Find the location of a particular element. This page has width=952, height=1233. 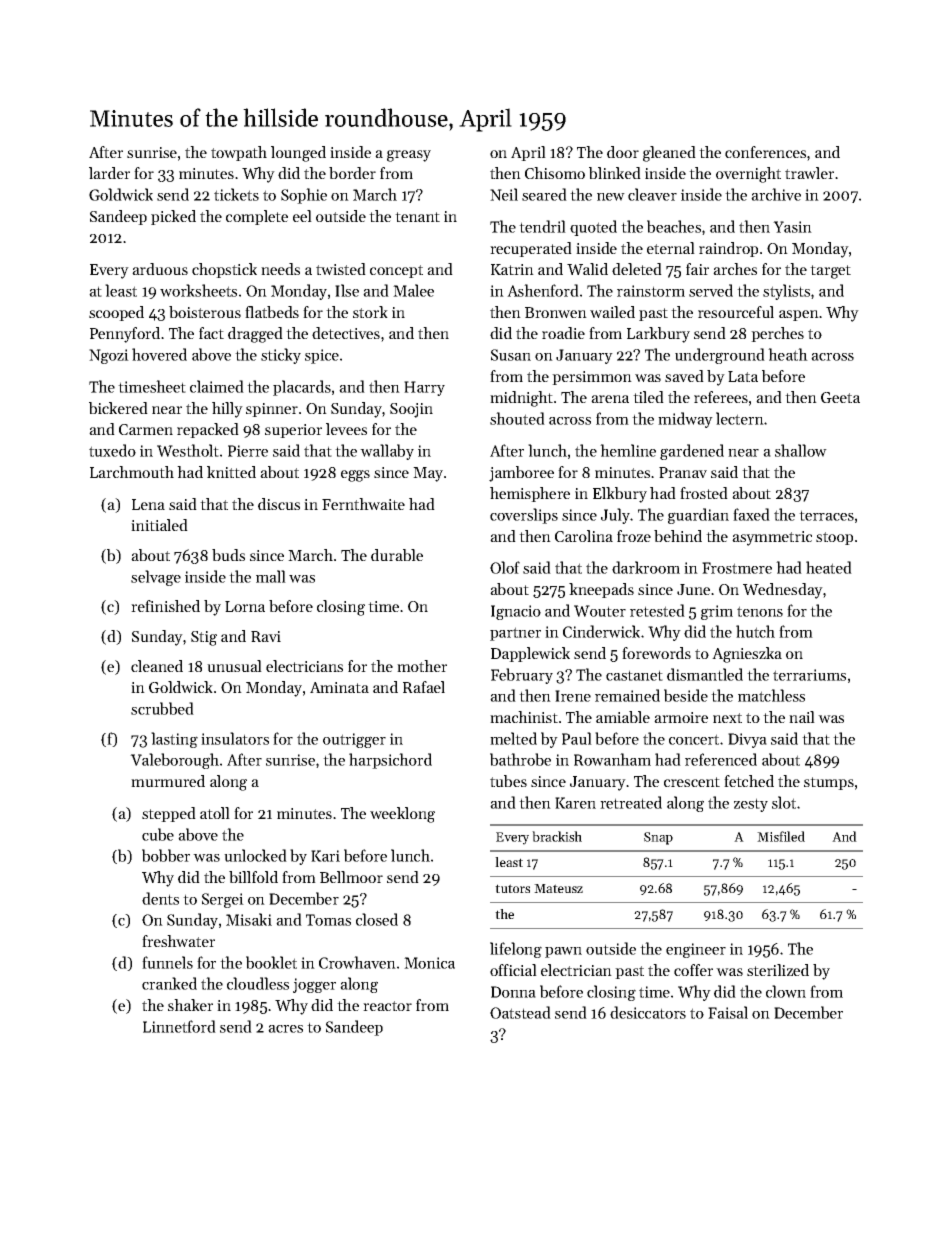

scrubbed is located at coordinates (162, 708).
